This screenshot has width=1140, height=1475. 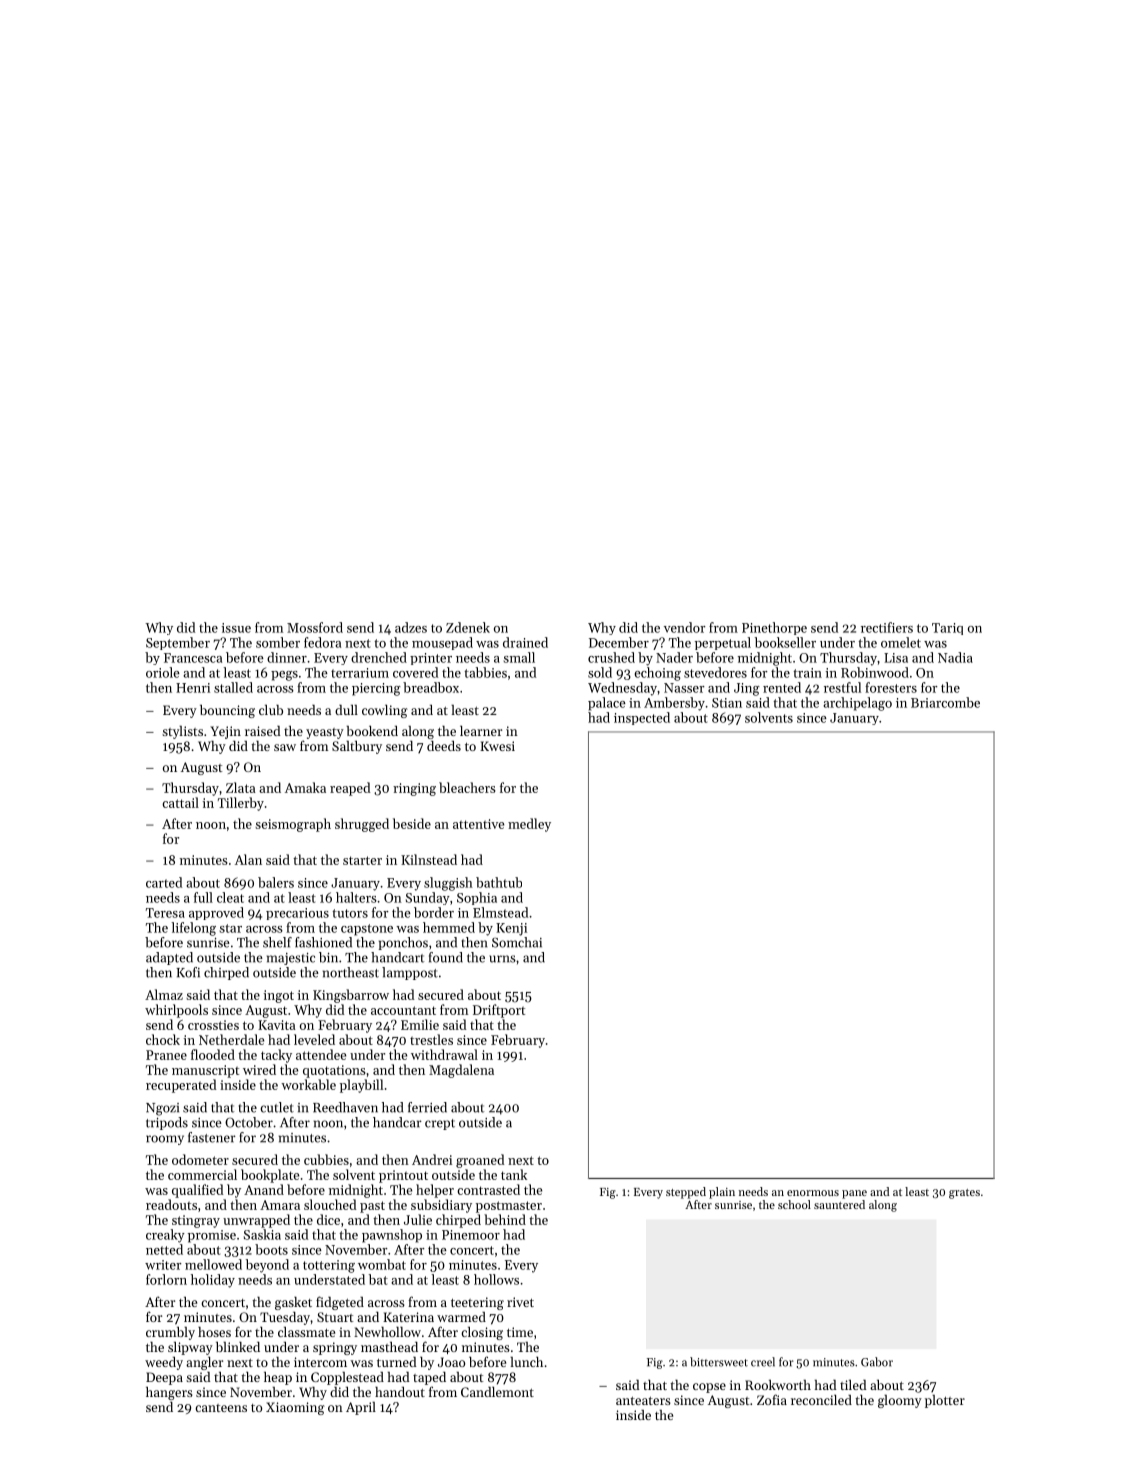 What do you see at coordinates (497, 1391) in the screenshot?
I see `Candlemont` at bounding box center [497, 1391].
